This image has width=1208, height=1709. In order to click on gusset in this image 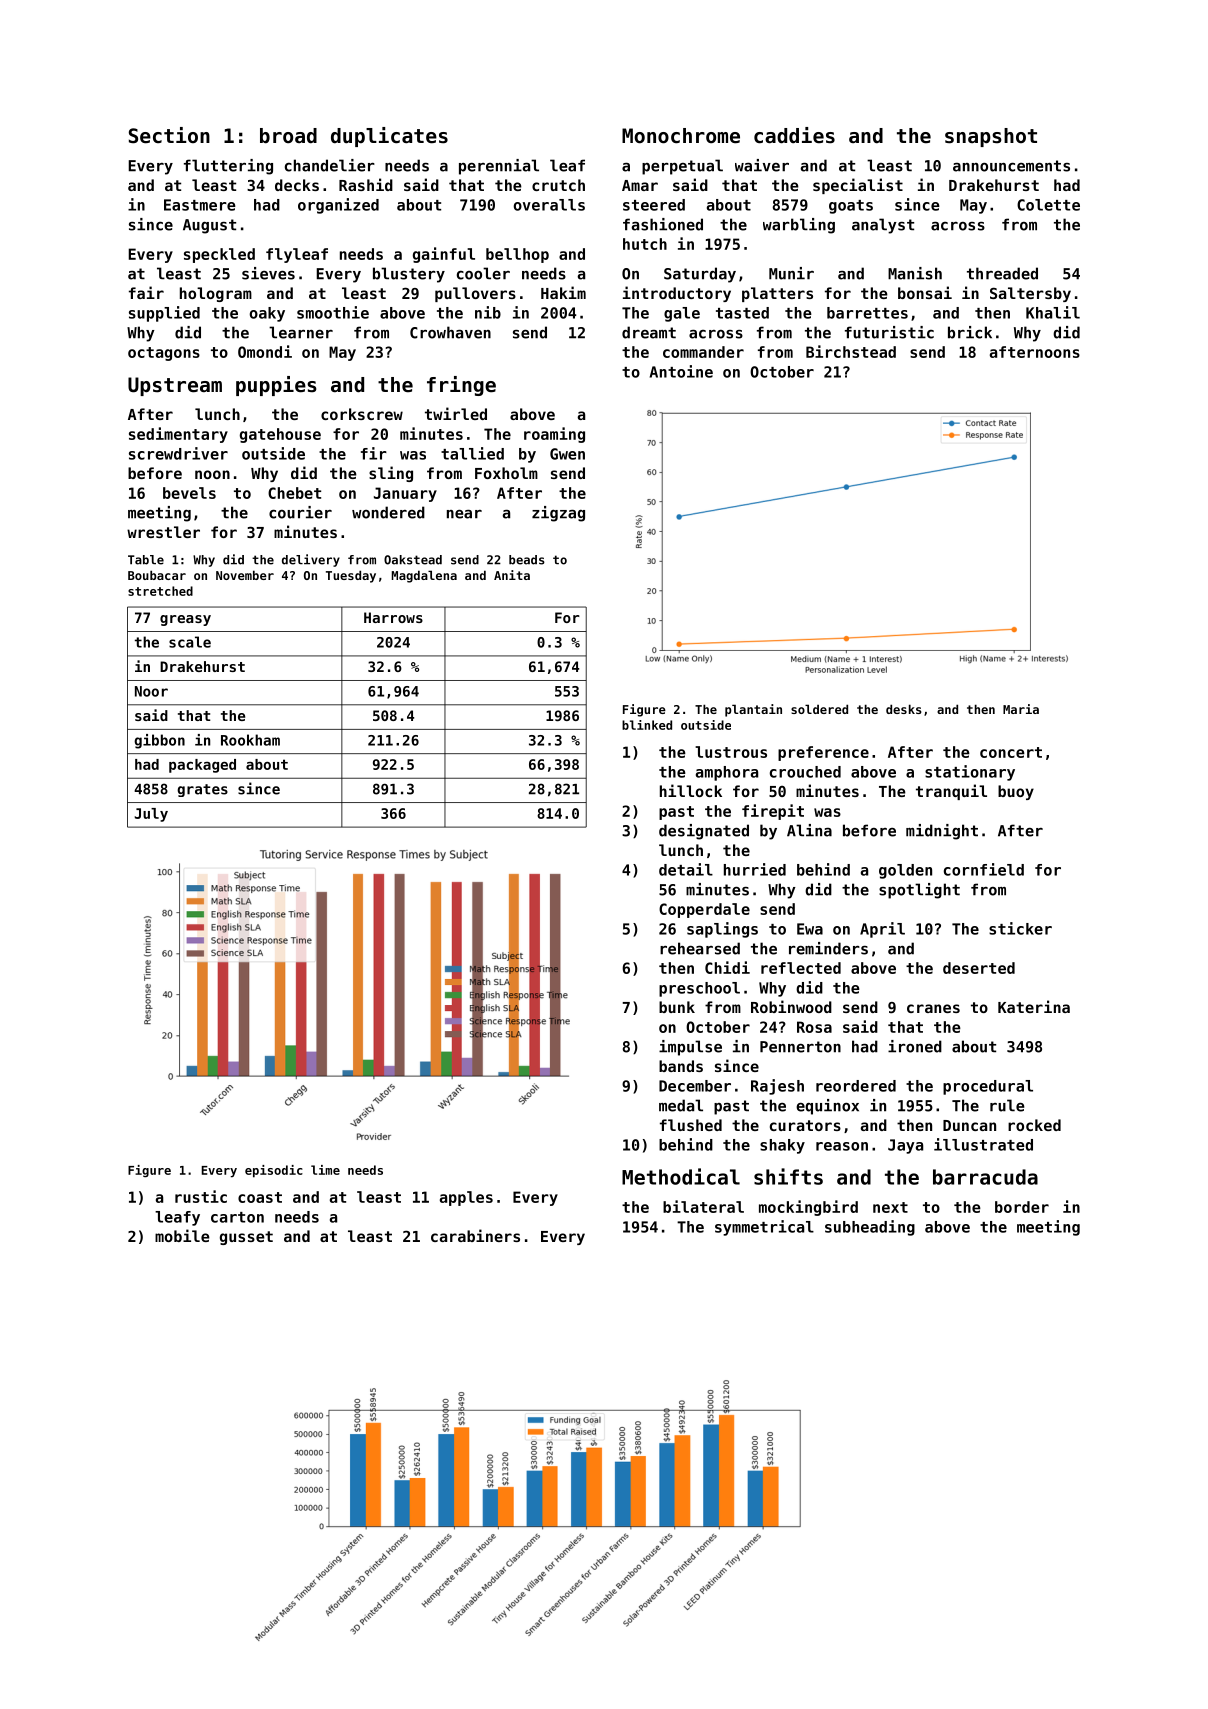, I will do `click(246, 1238)`.
